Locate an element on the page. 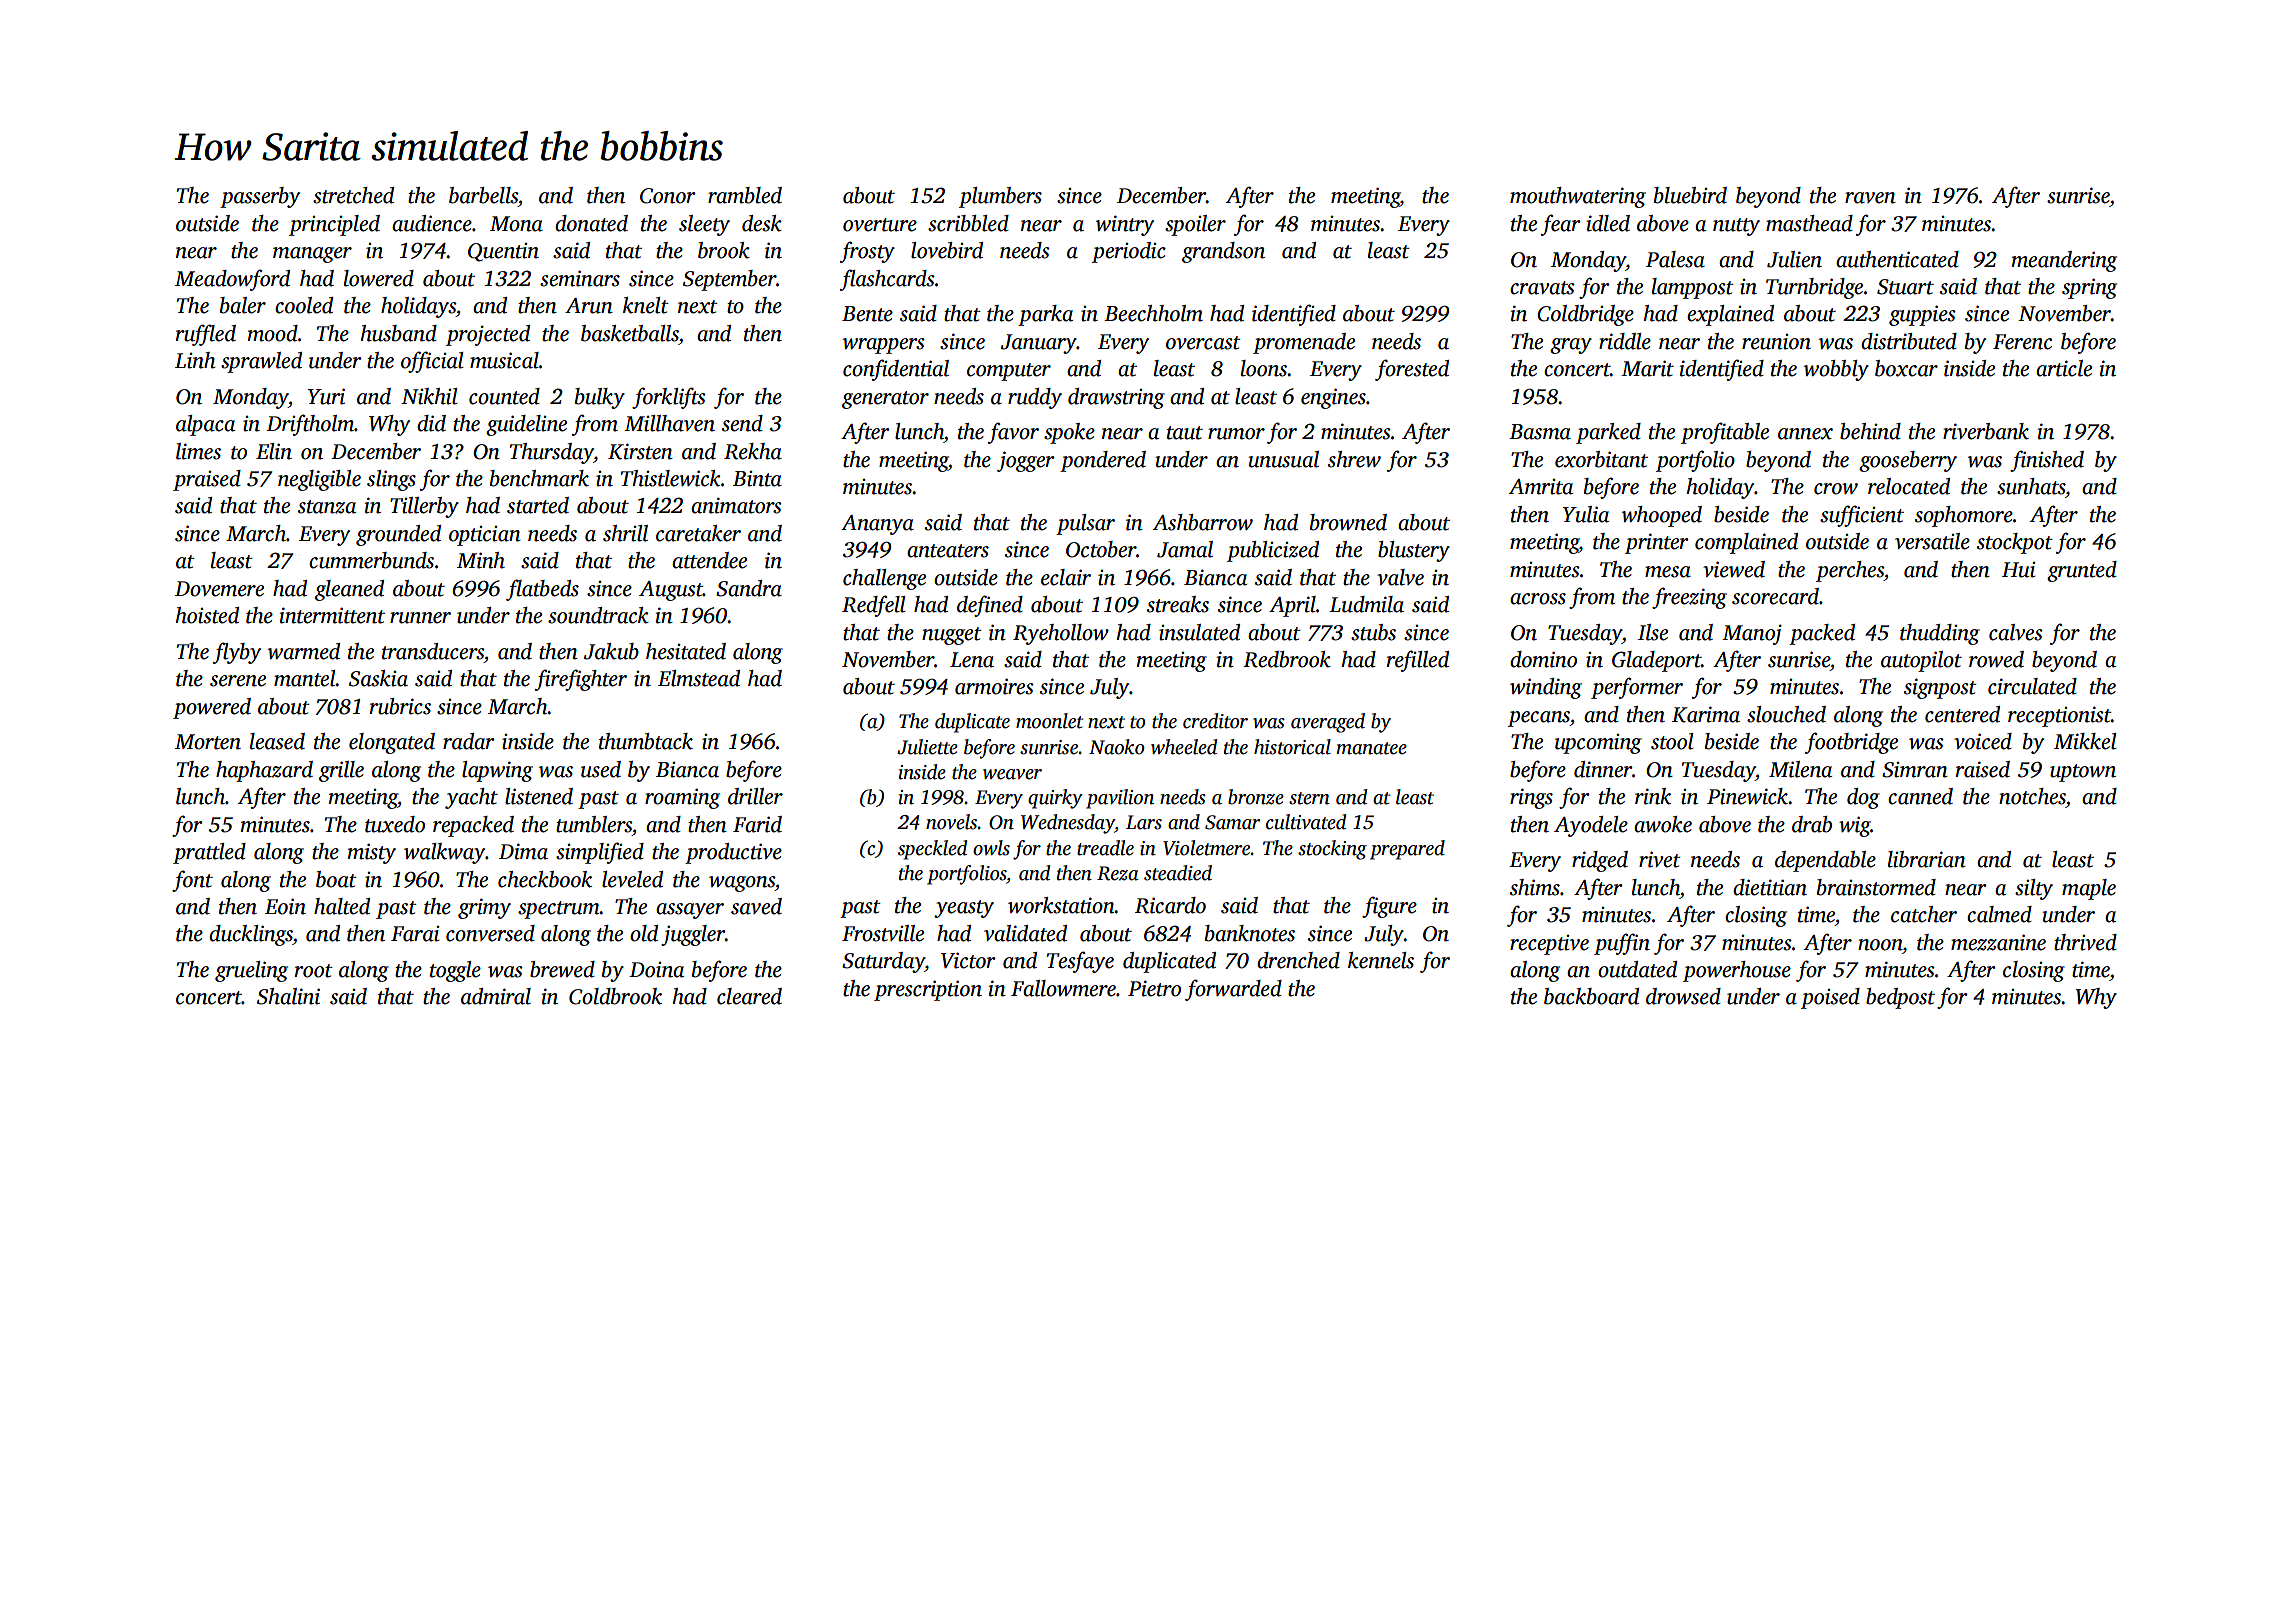 This page has width=2292, height=1620. January is located at coordinates (1039, 344).
